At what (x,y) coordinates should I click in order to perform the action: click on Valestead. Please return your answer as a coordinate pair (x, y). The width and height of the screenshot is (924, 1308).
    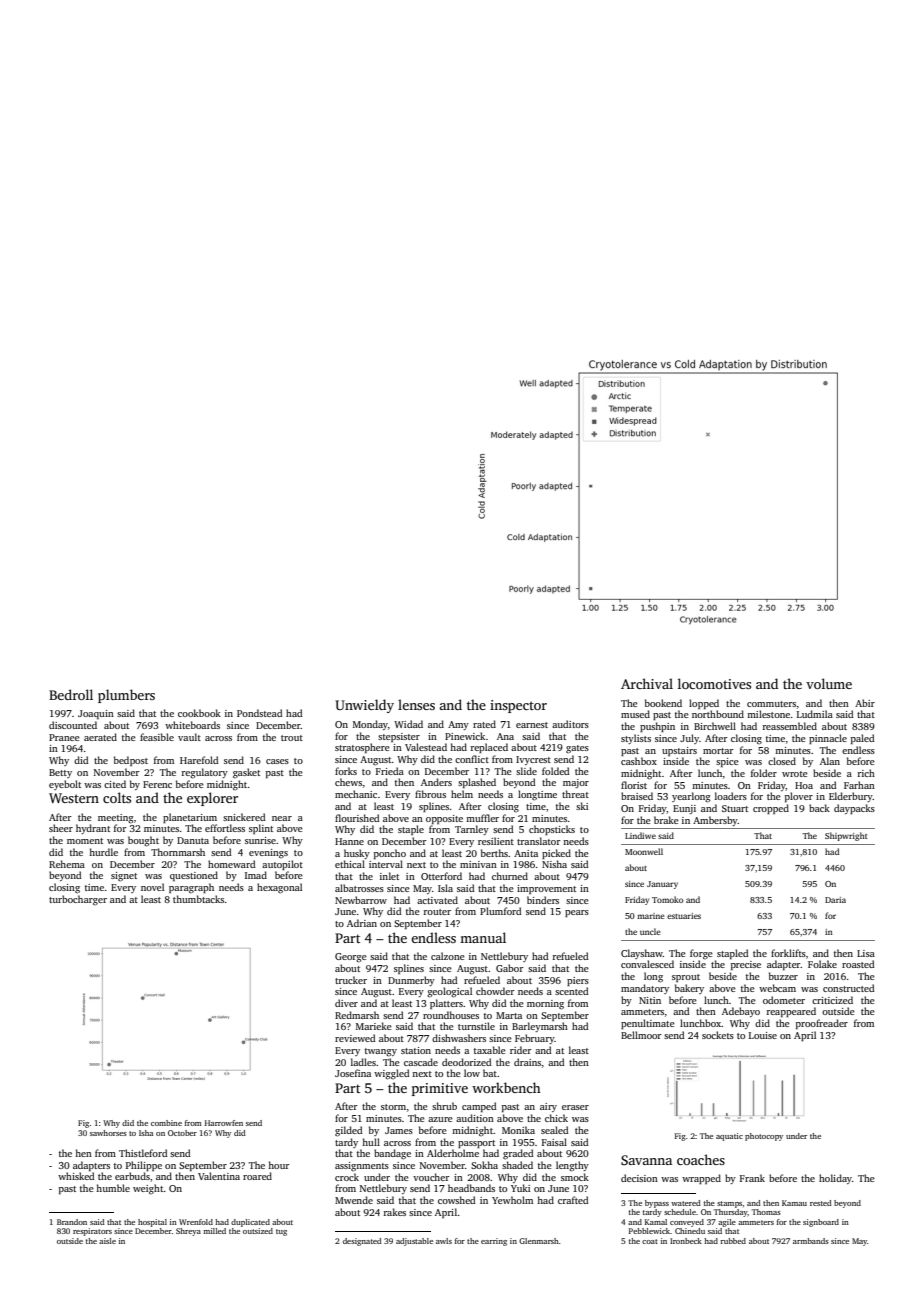
    Looking at the image, I should click on (426, 747).
